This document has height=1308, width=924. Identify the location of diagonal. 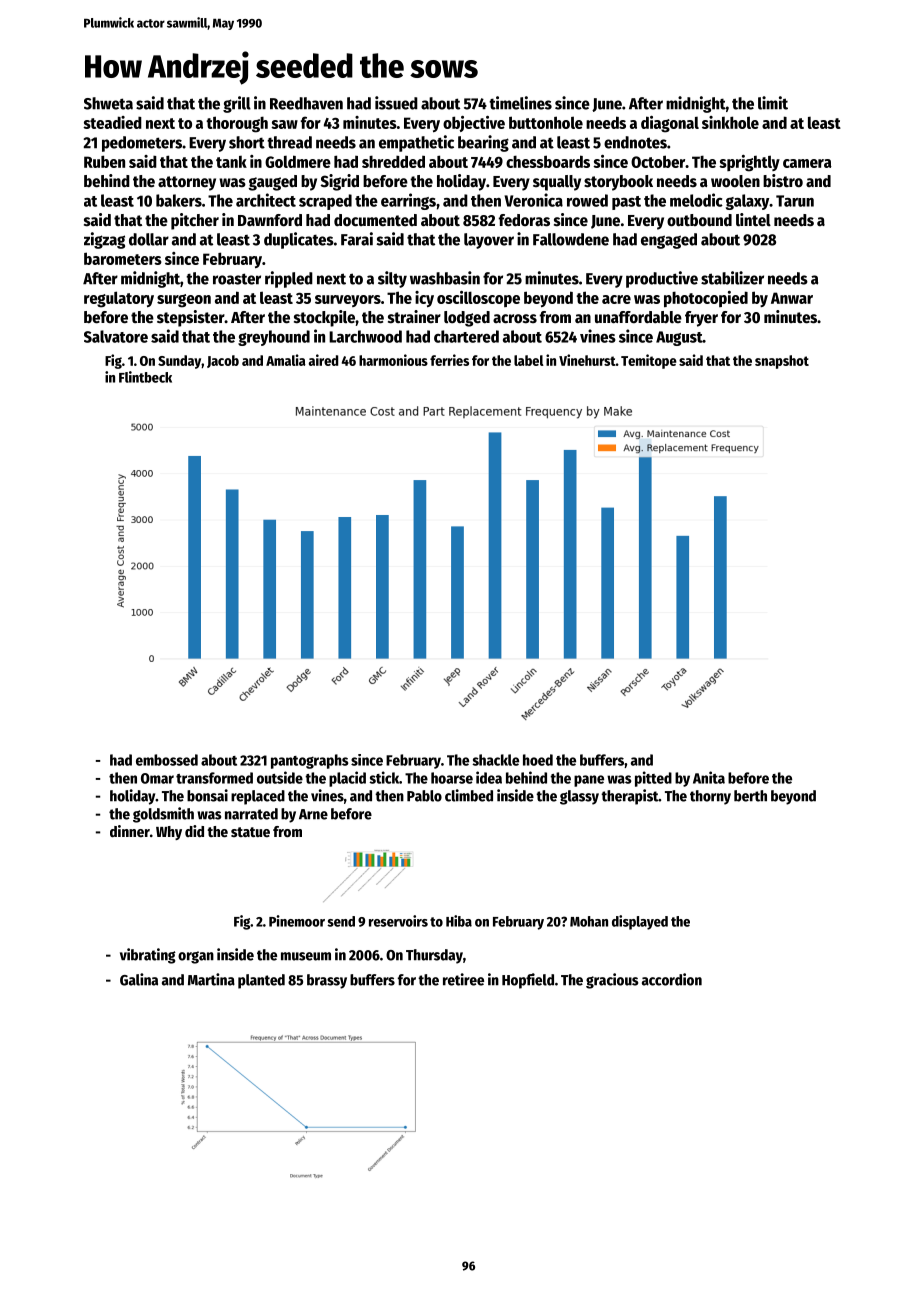
(670, 124).
